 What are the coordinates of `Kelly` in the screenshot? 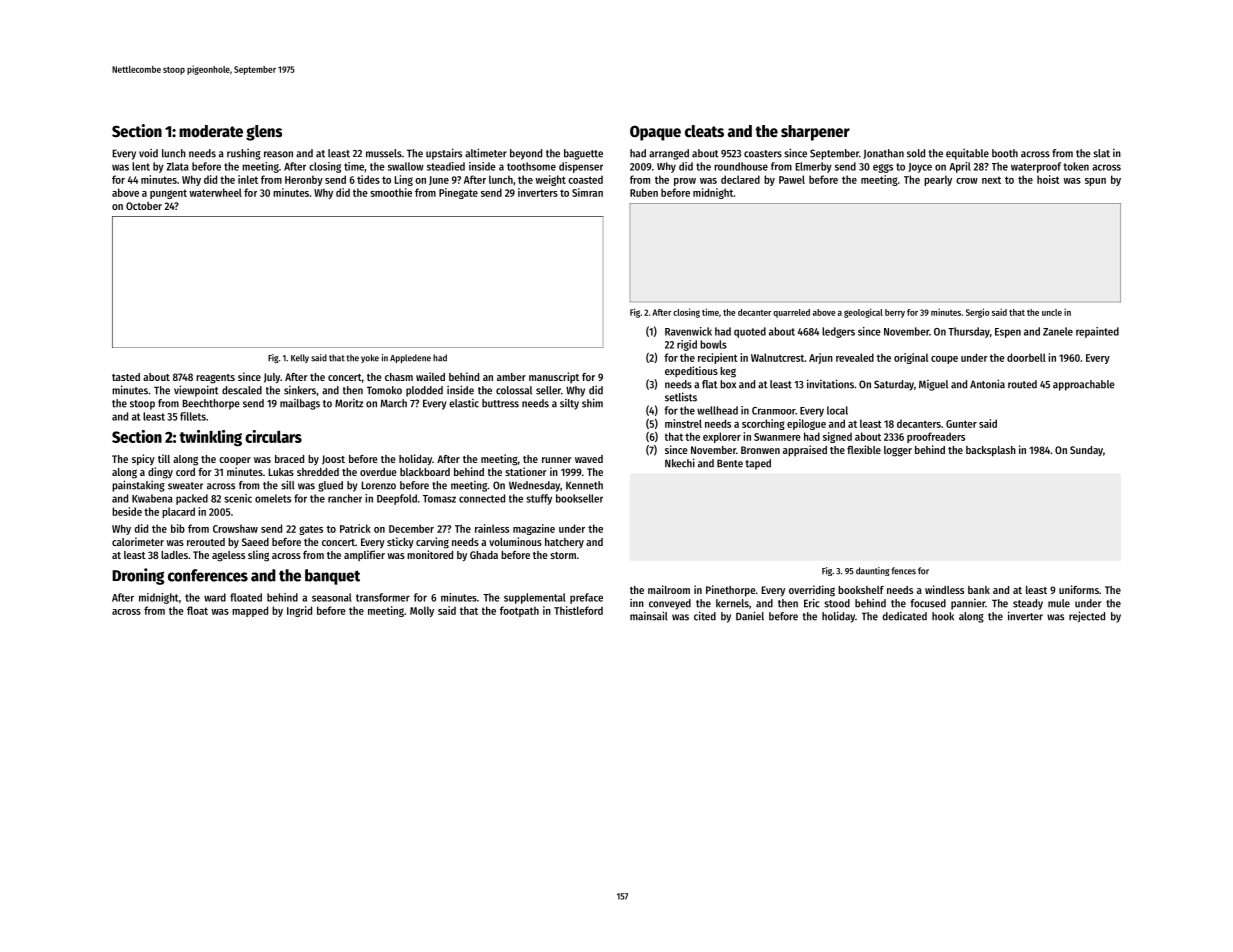 It's located at (300, 358).
